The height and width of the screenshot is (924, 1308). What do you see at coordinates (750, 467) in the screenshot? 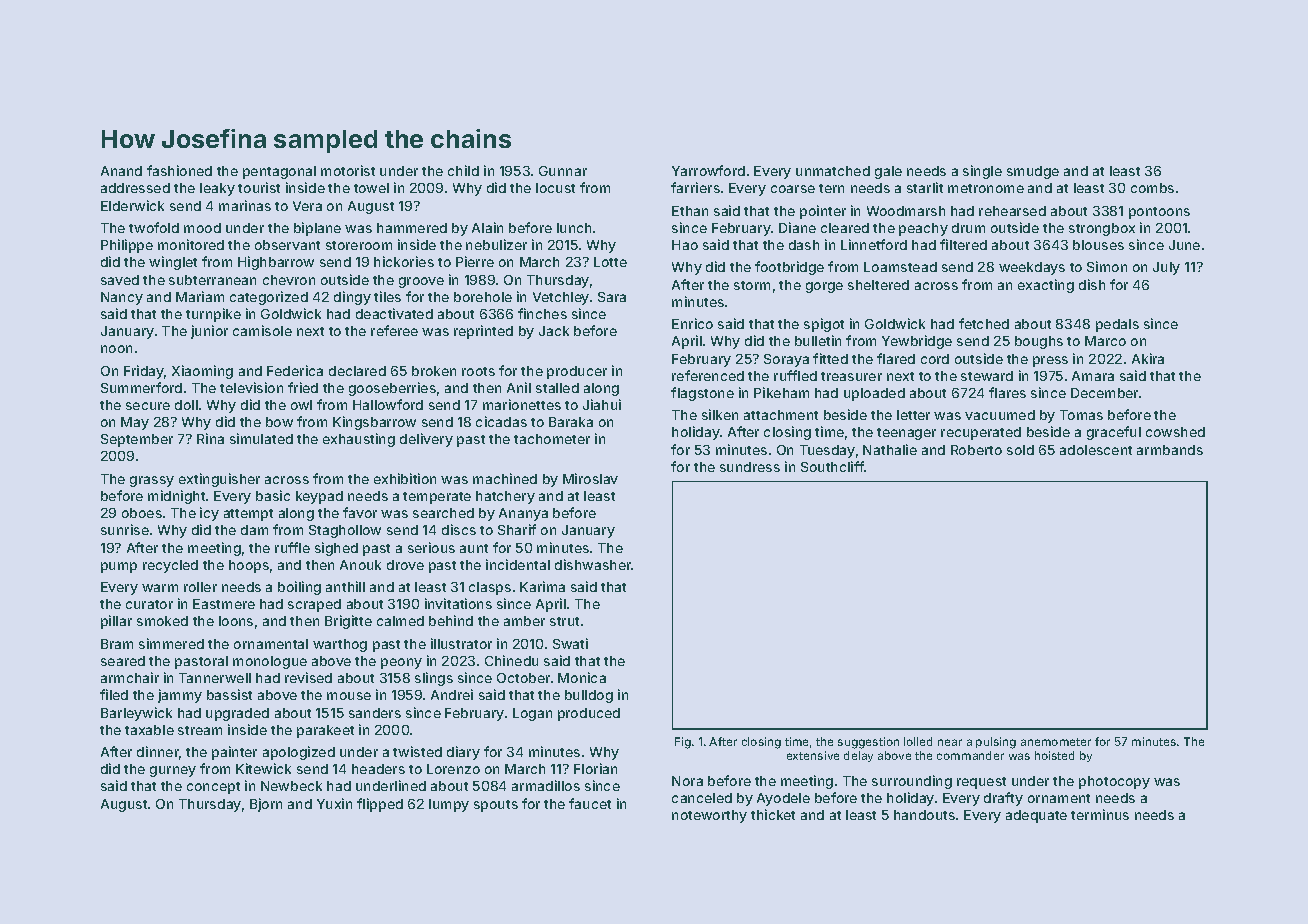
I see `sundress` at bounding box center [750, 467].
